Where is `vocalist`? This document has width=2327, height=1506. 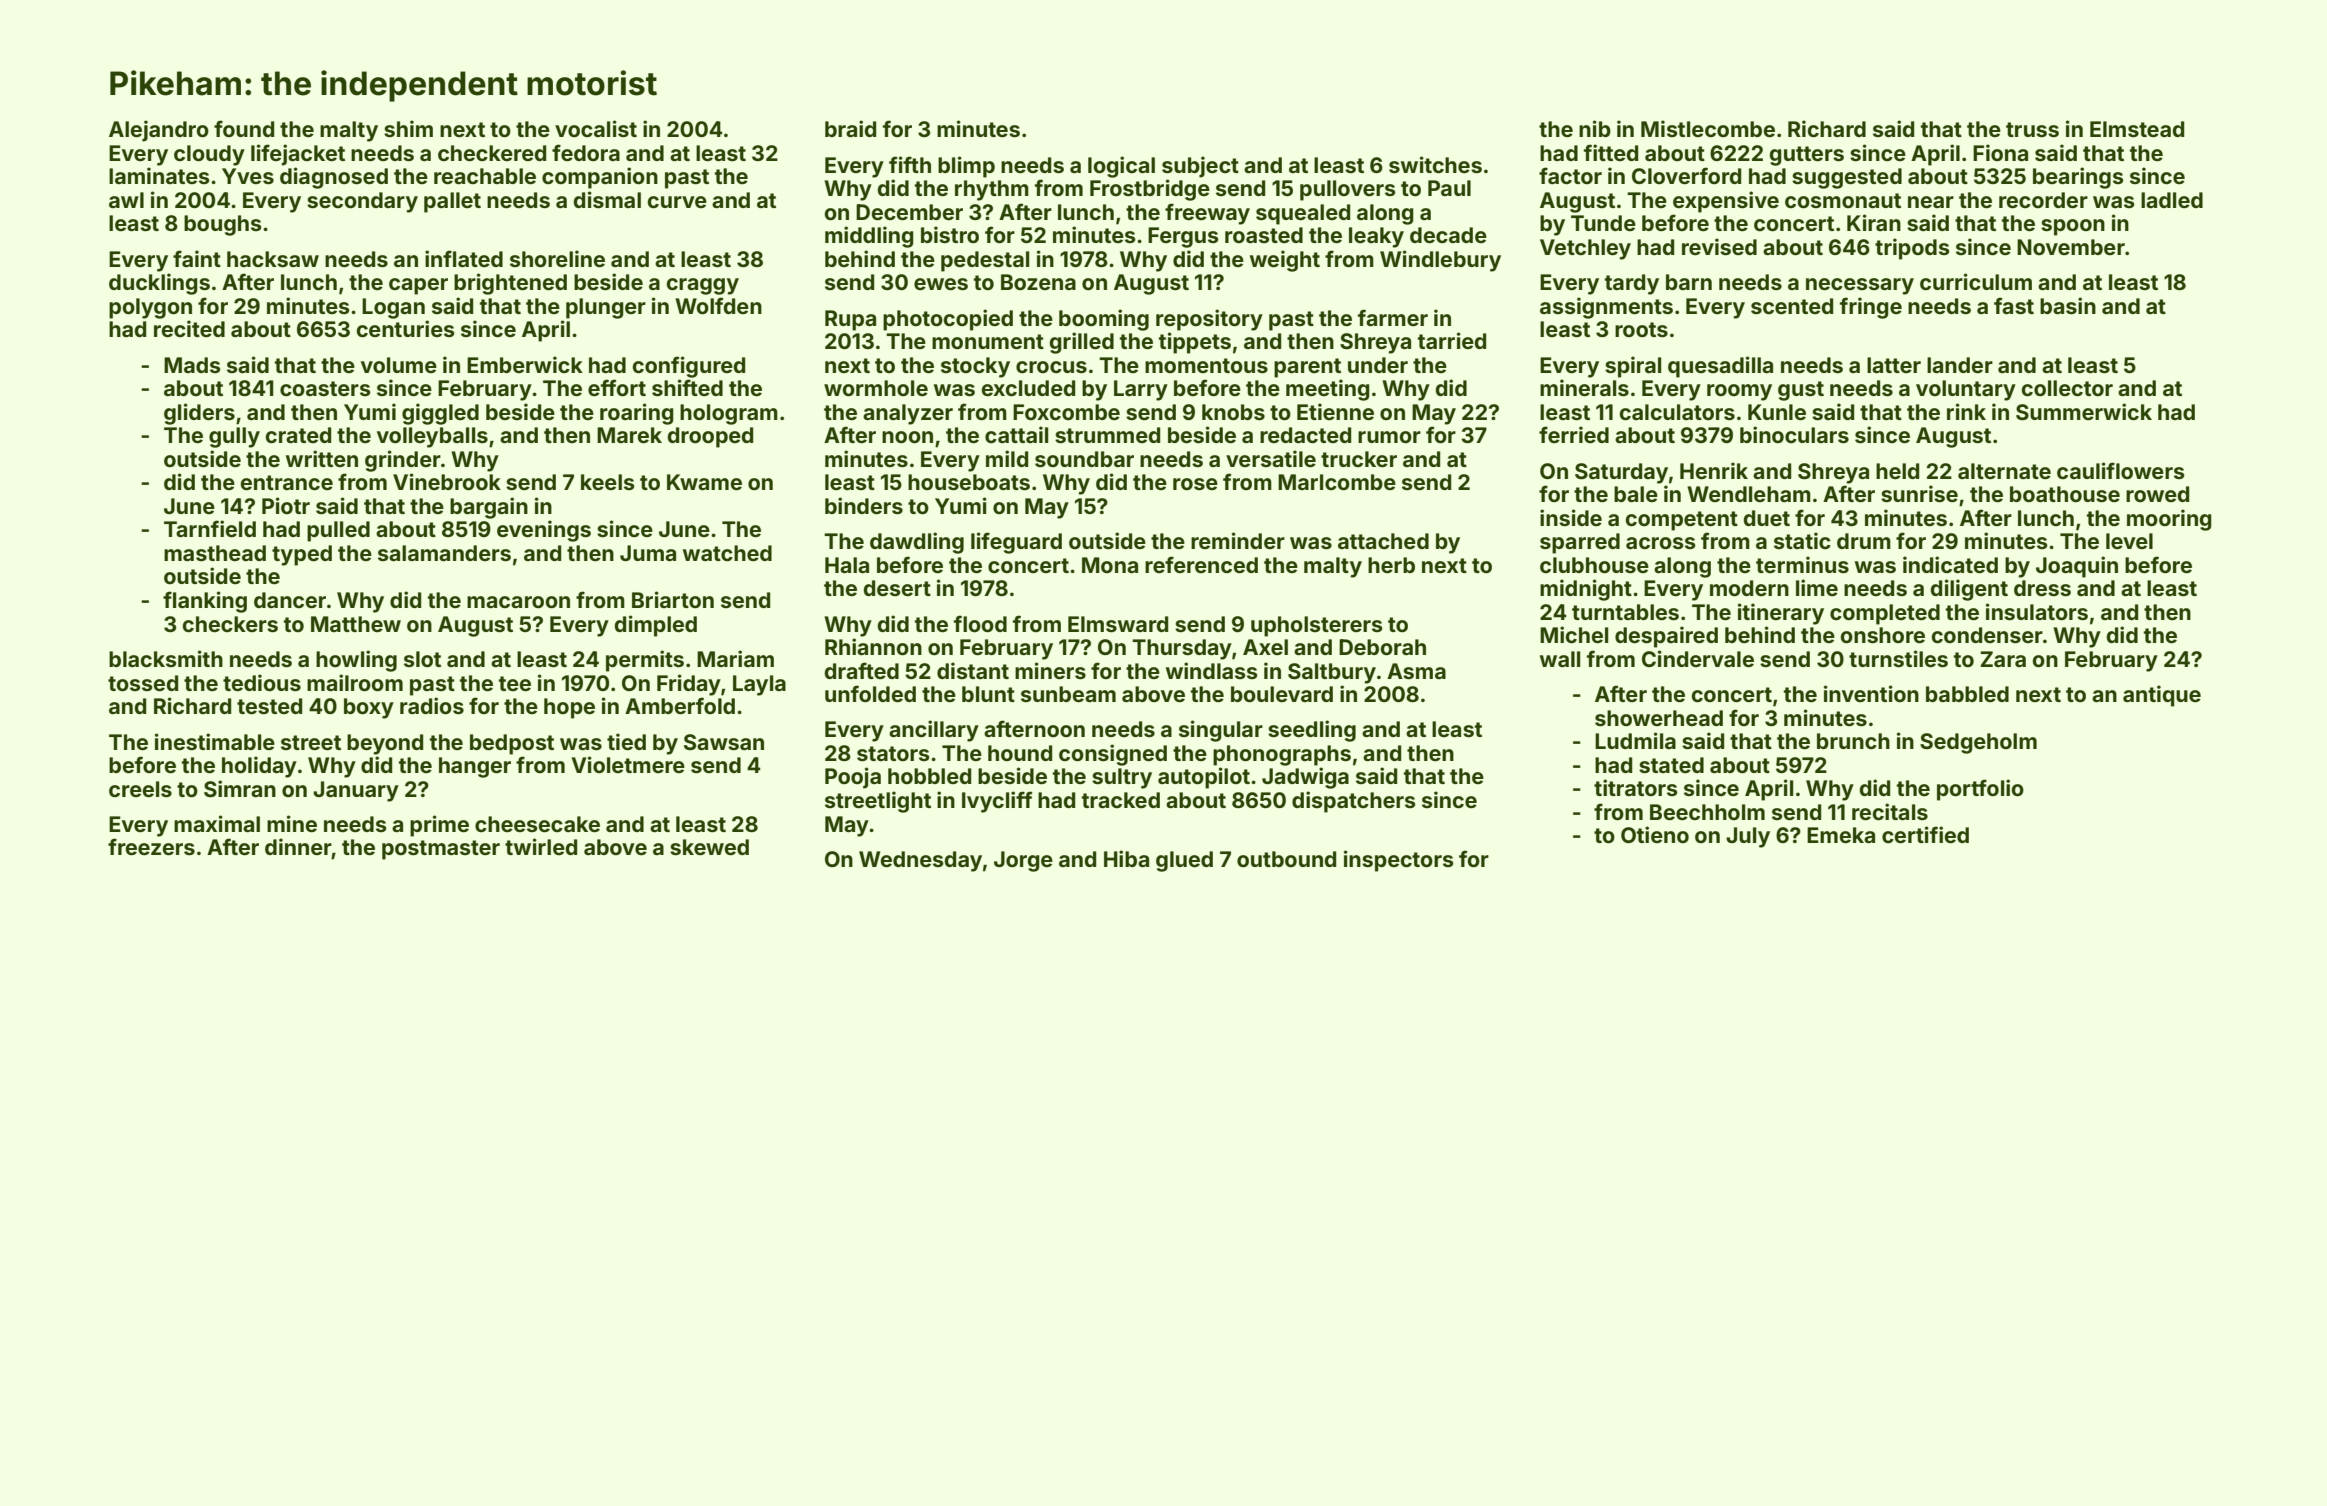
vocalist is located at coordinates (596, 128).
